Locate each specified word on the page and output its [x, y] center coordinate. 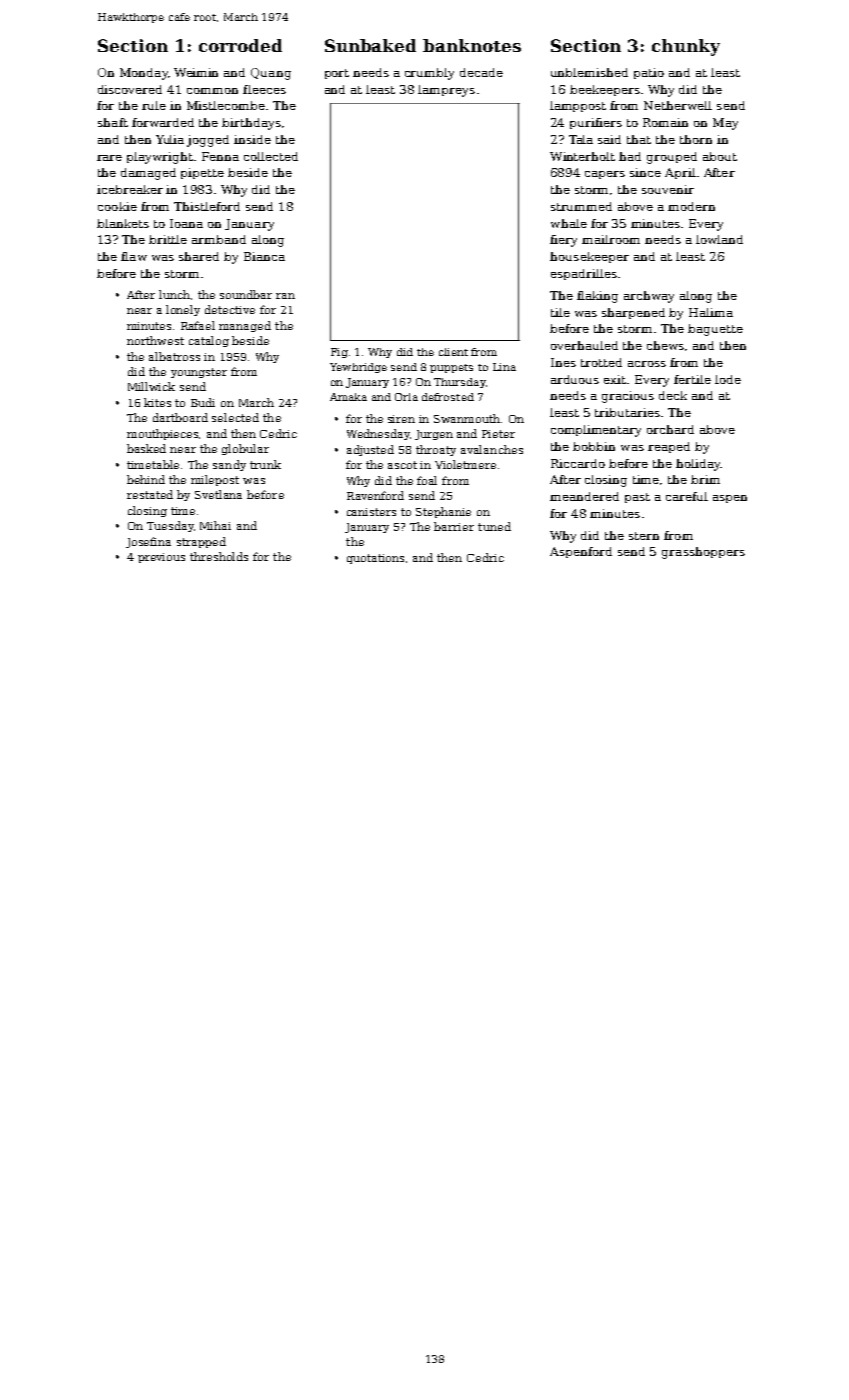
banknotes [472, 45]
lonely [183, 310]
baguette [715, 330]
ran [285, 296]
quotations [375, 559]
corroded [240, 45]
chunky [686, 47]
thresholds [219, 556]
